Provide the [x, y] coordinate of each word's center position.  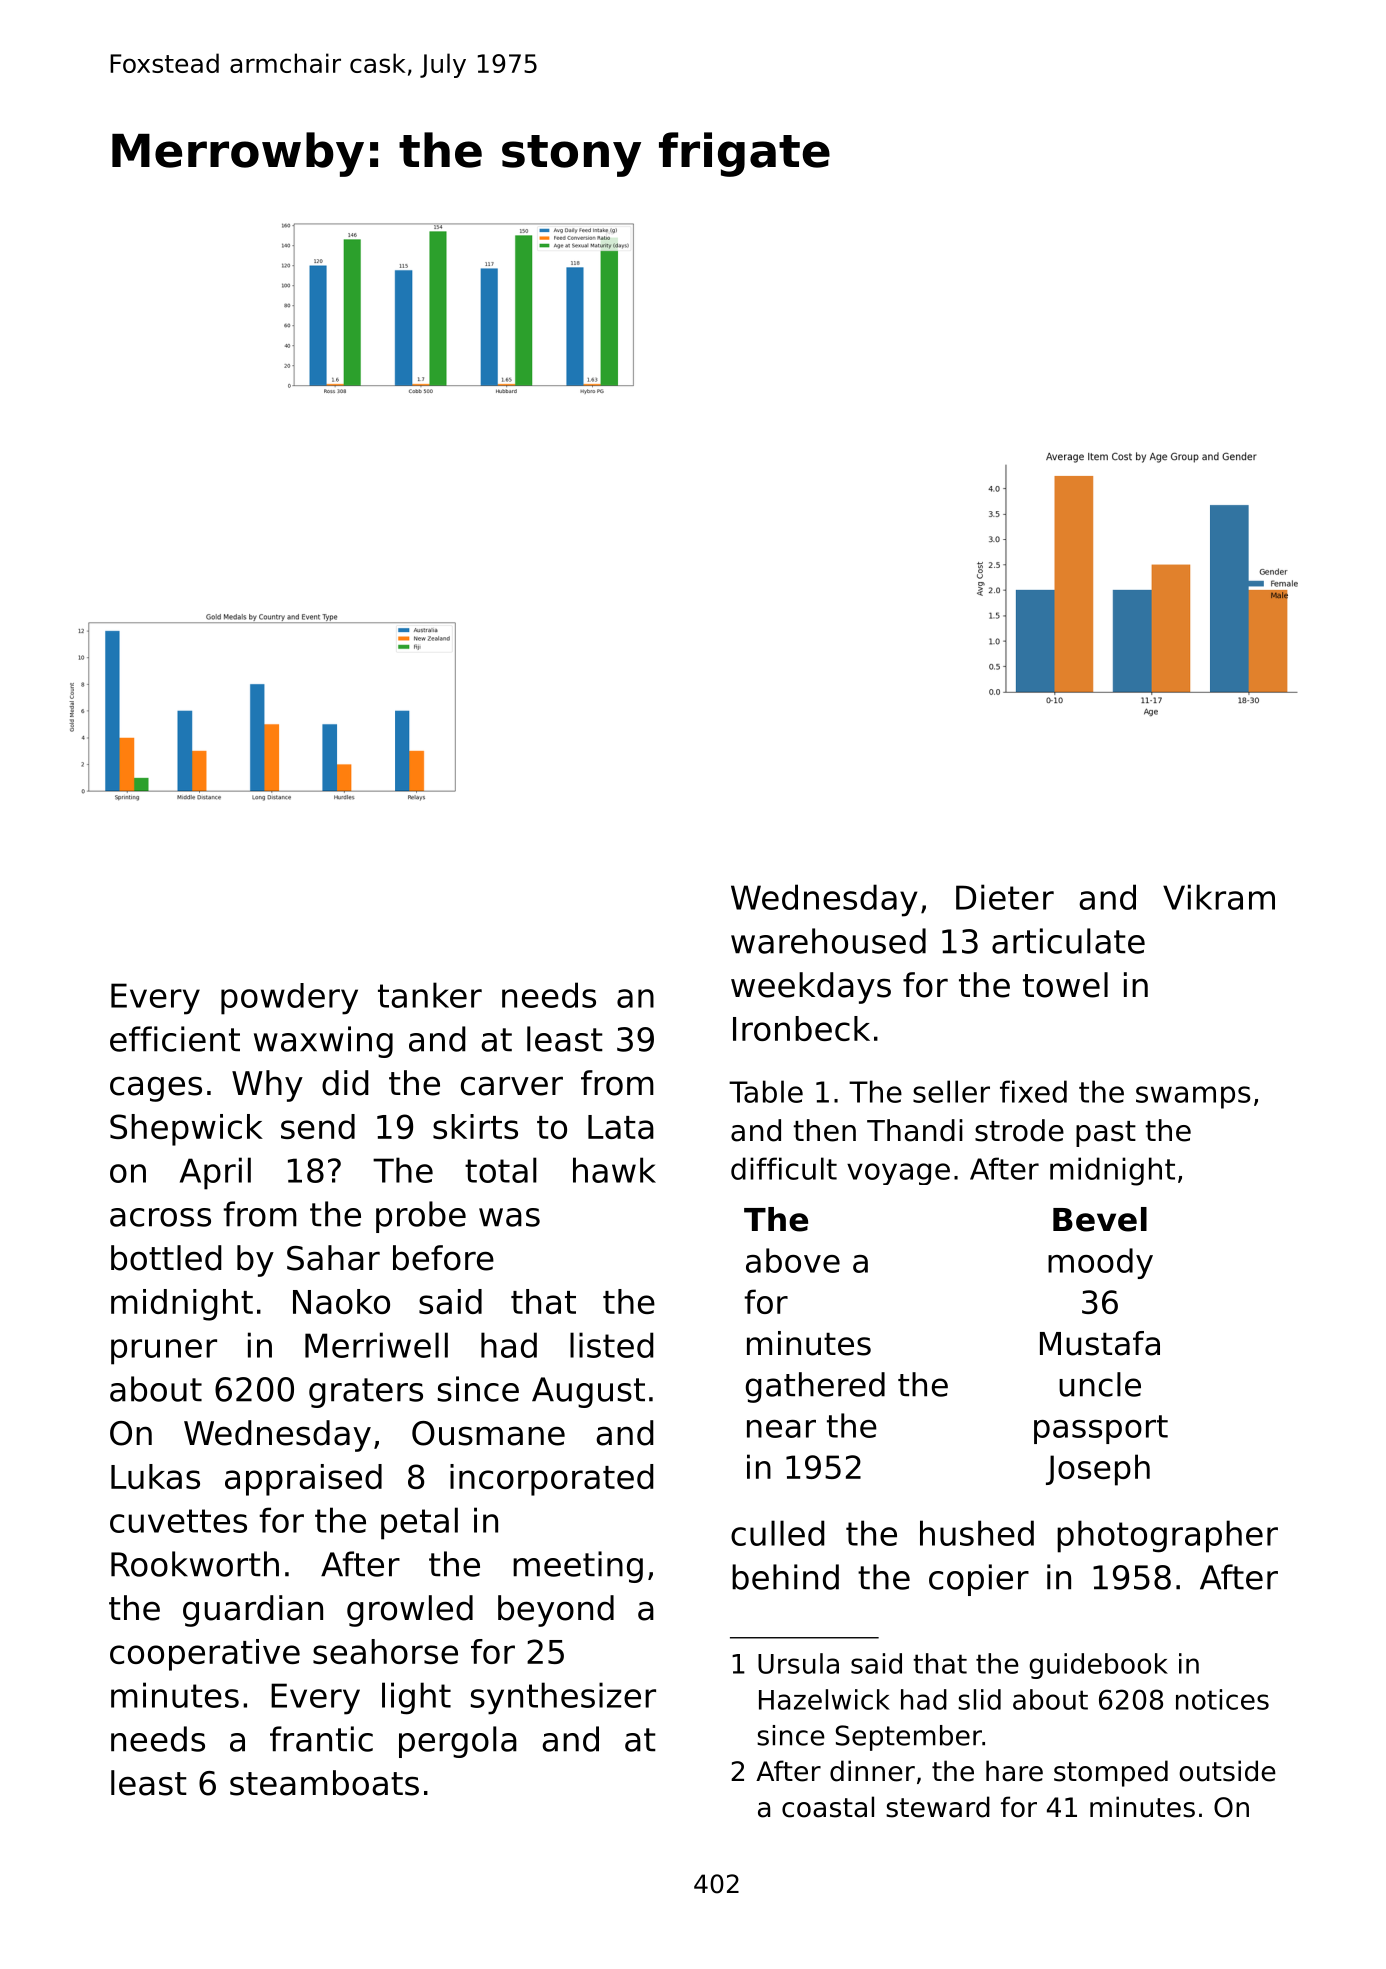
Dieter [1005, 897]
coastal [828, 1807]
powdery [289, 999]
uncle [1100, 1384]
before [443, 1258]
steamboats [324, 1783]
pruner [164, 1352]
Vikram [1219, 897]
